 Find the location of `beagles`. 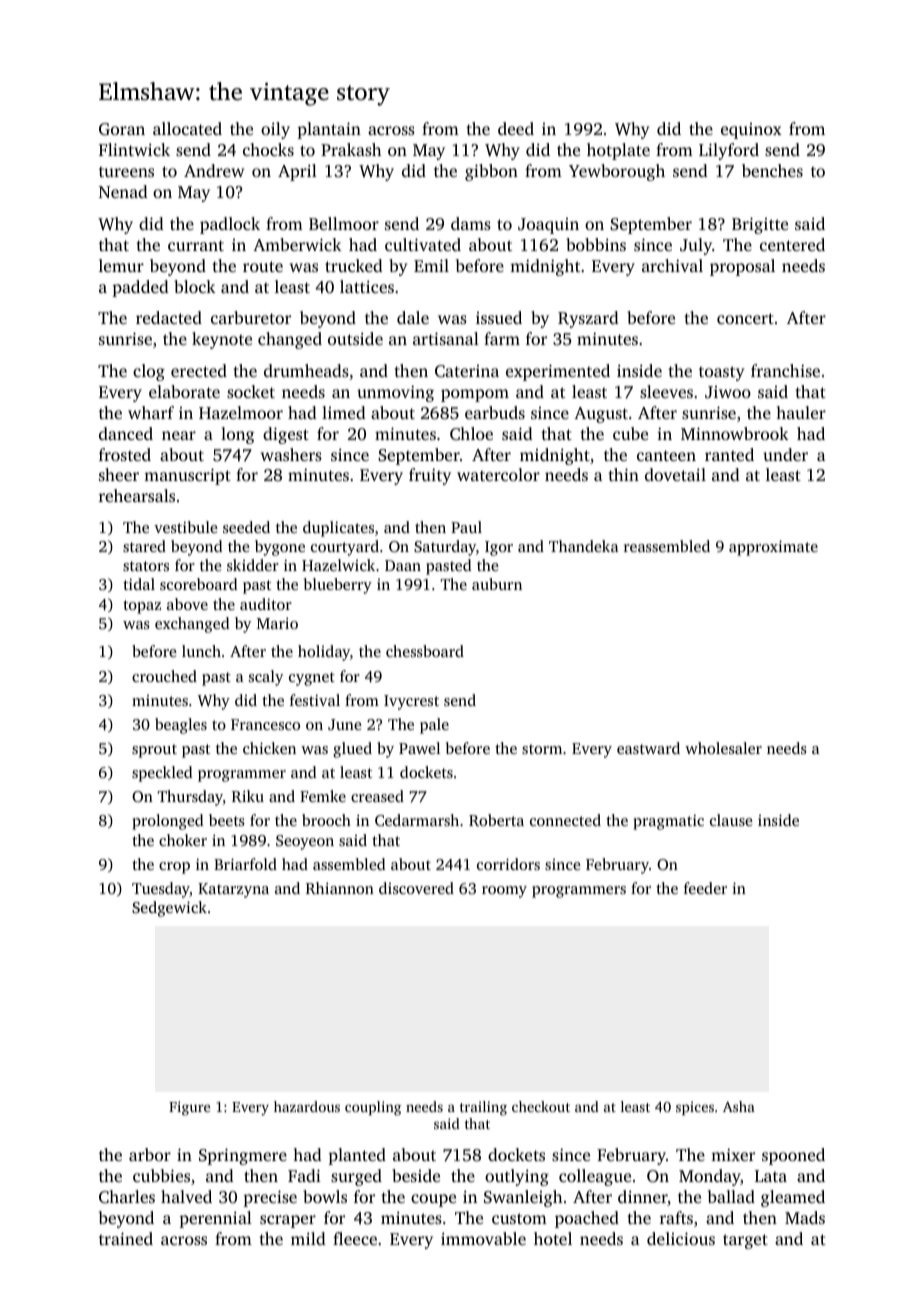

beagles is located at coordinates (181, 726).
